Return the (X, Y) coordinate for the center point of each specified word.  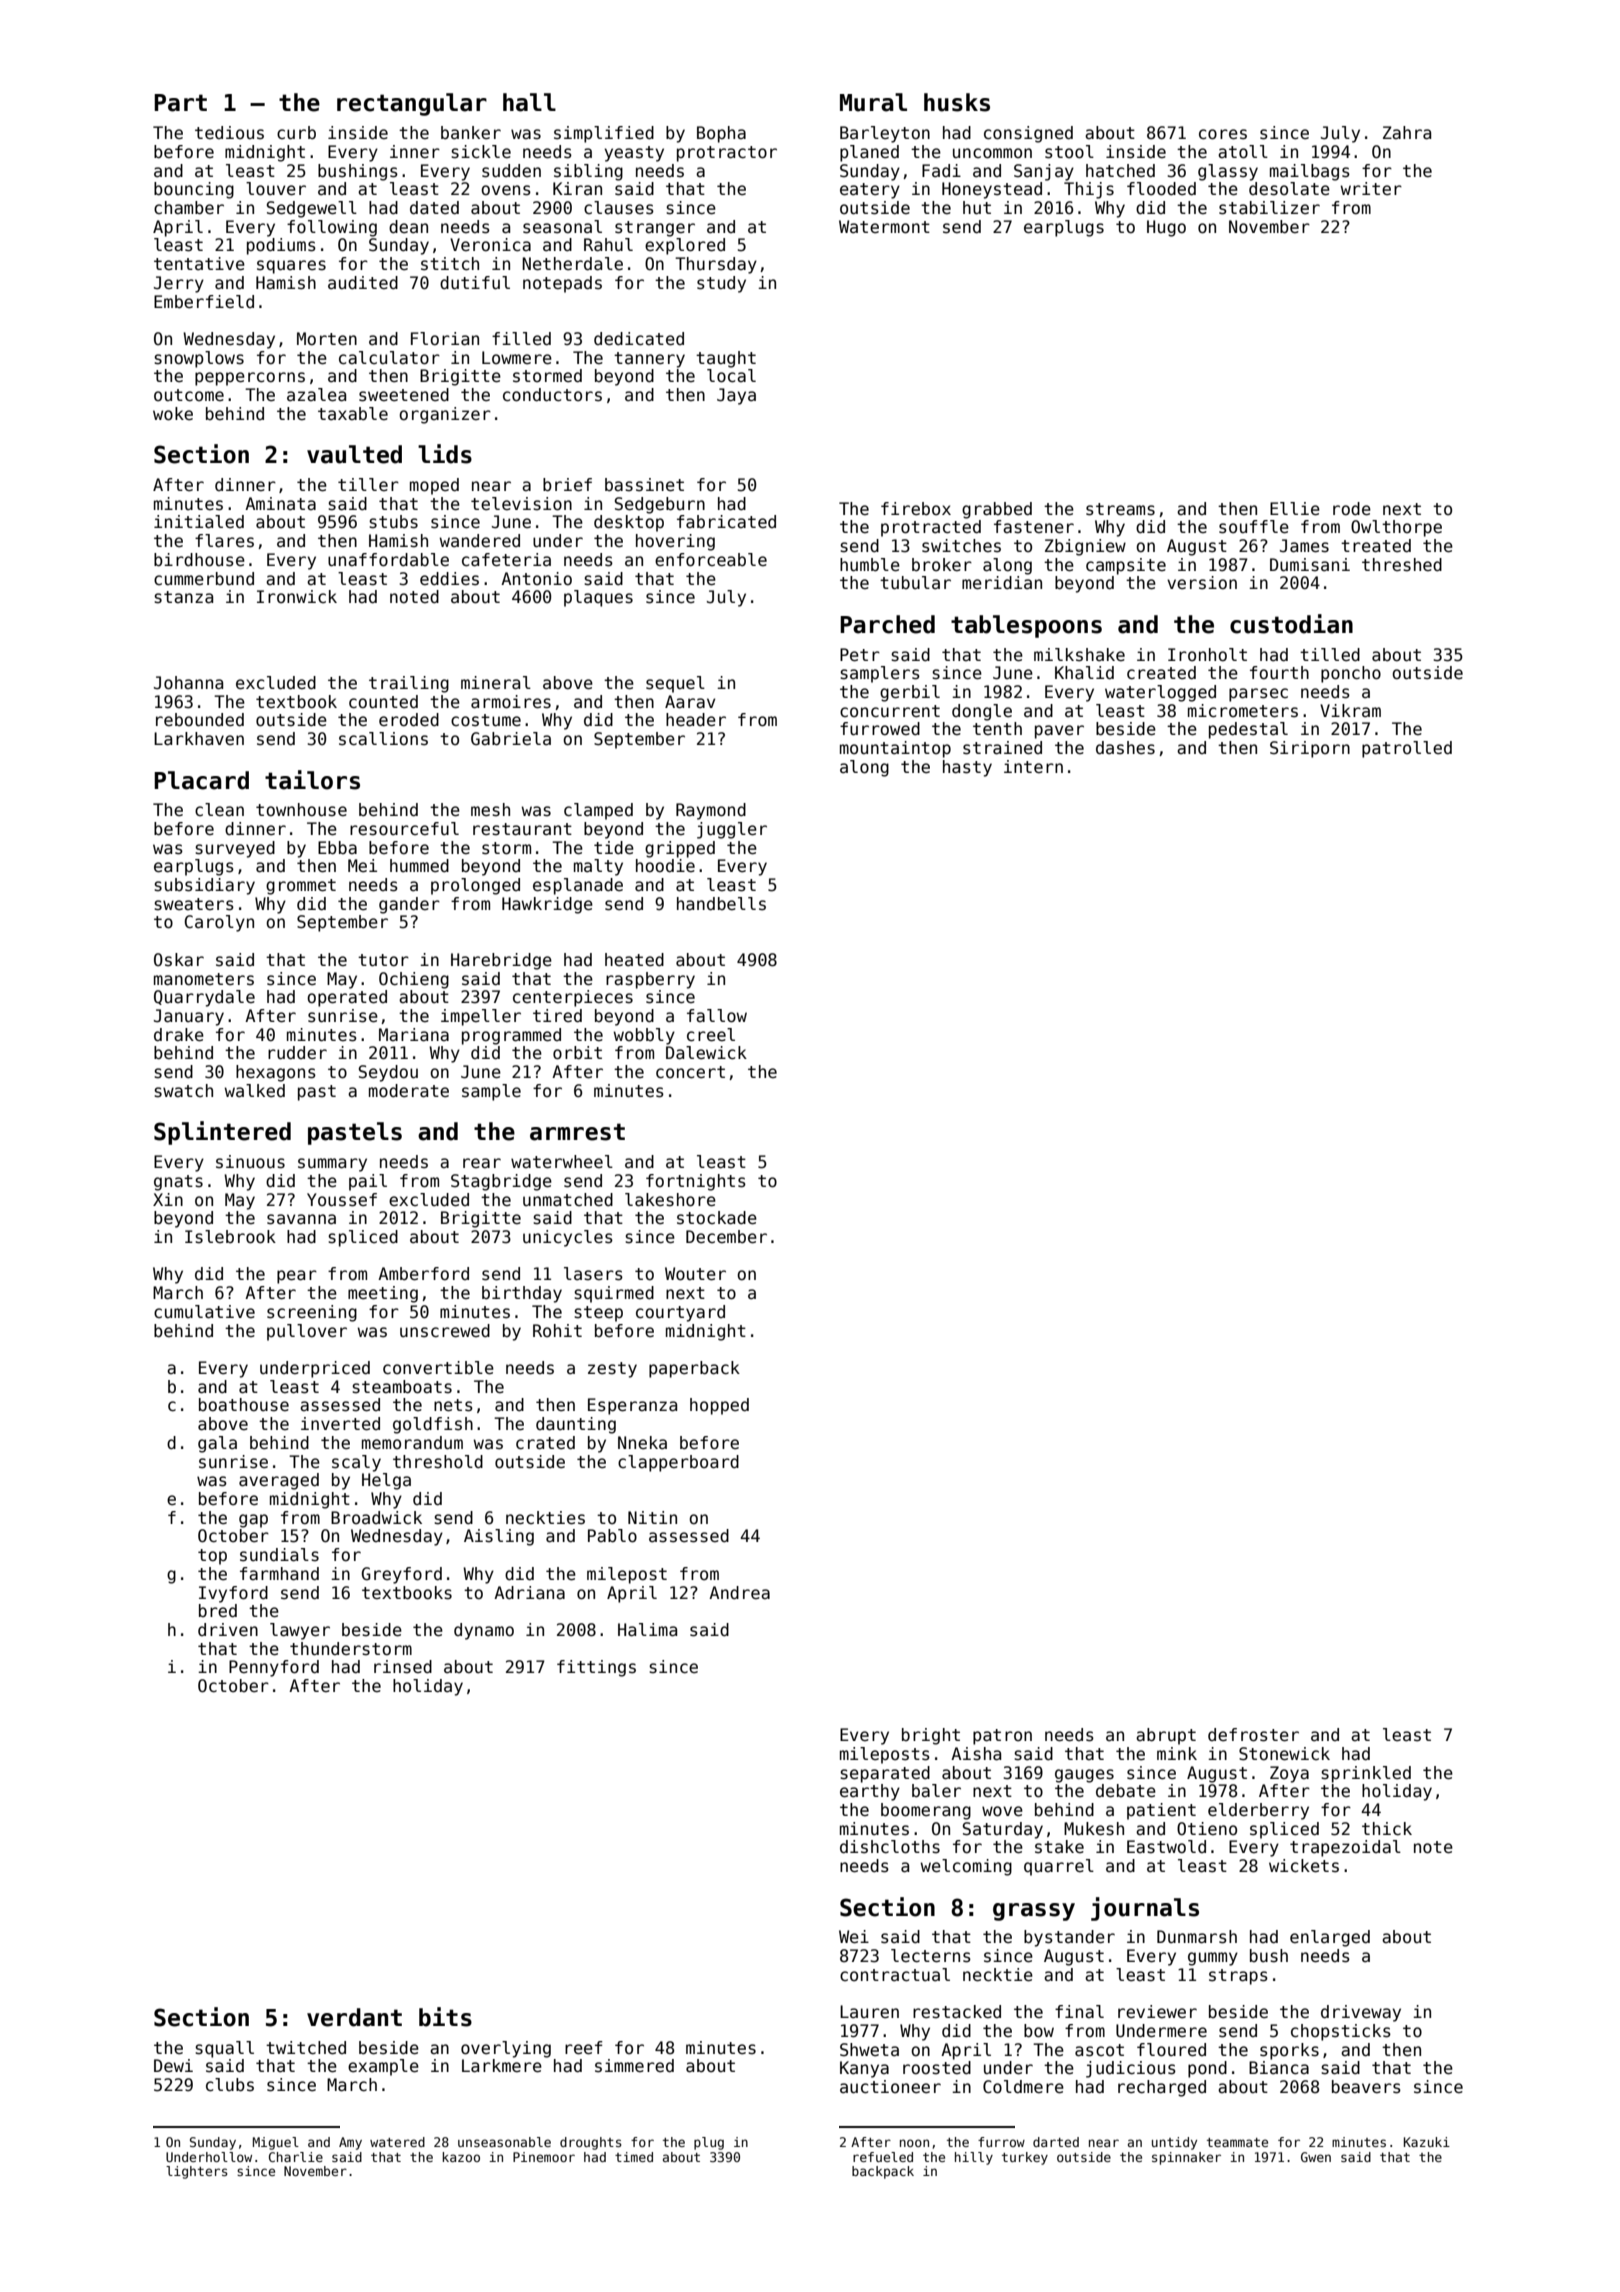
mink (1177, 1753)
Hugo (1166, 228)
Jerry (179, 284)
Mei (362, 866)
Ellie (1295, 509)
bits (445, 2017)
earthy (870, 1792)
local (731, 376)
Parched (887, 624)
